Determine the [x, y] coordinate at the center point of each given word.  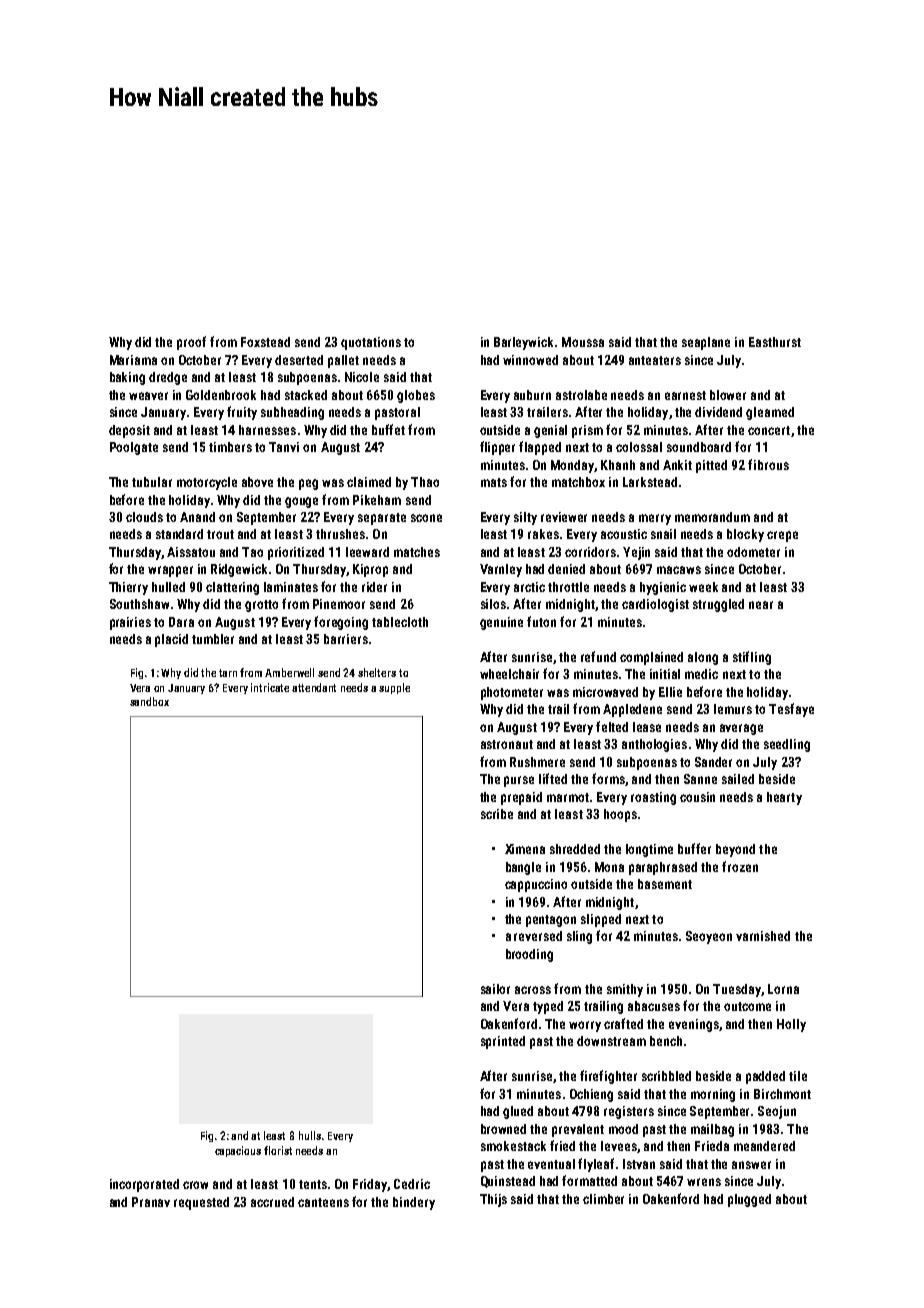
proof [191, 343]
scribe [497, 814]
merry [655, 519]
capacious [238, 1151]
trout [220, 534]
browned [503, 1129]
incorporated [144, 1185]
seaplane [706, 343]
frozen [740, 866]
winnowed [530, 360]
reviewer [564, 517]
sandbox [149, 701]
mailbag [712, 1130]
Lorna [783, 989]
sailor [495, 989]
